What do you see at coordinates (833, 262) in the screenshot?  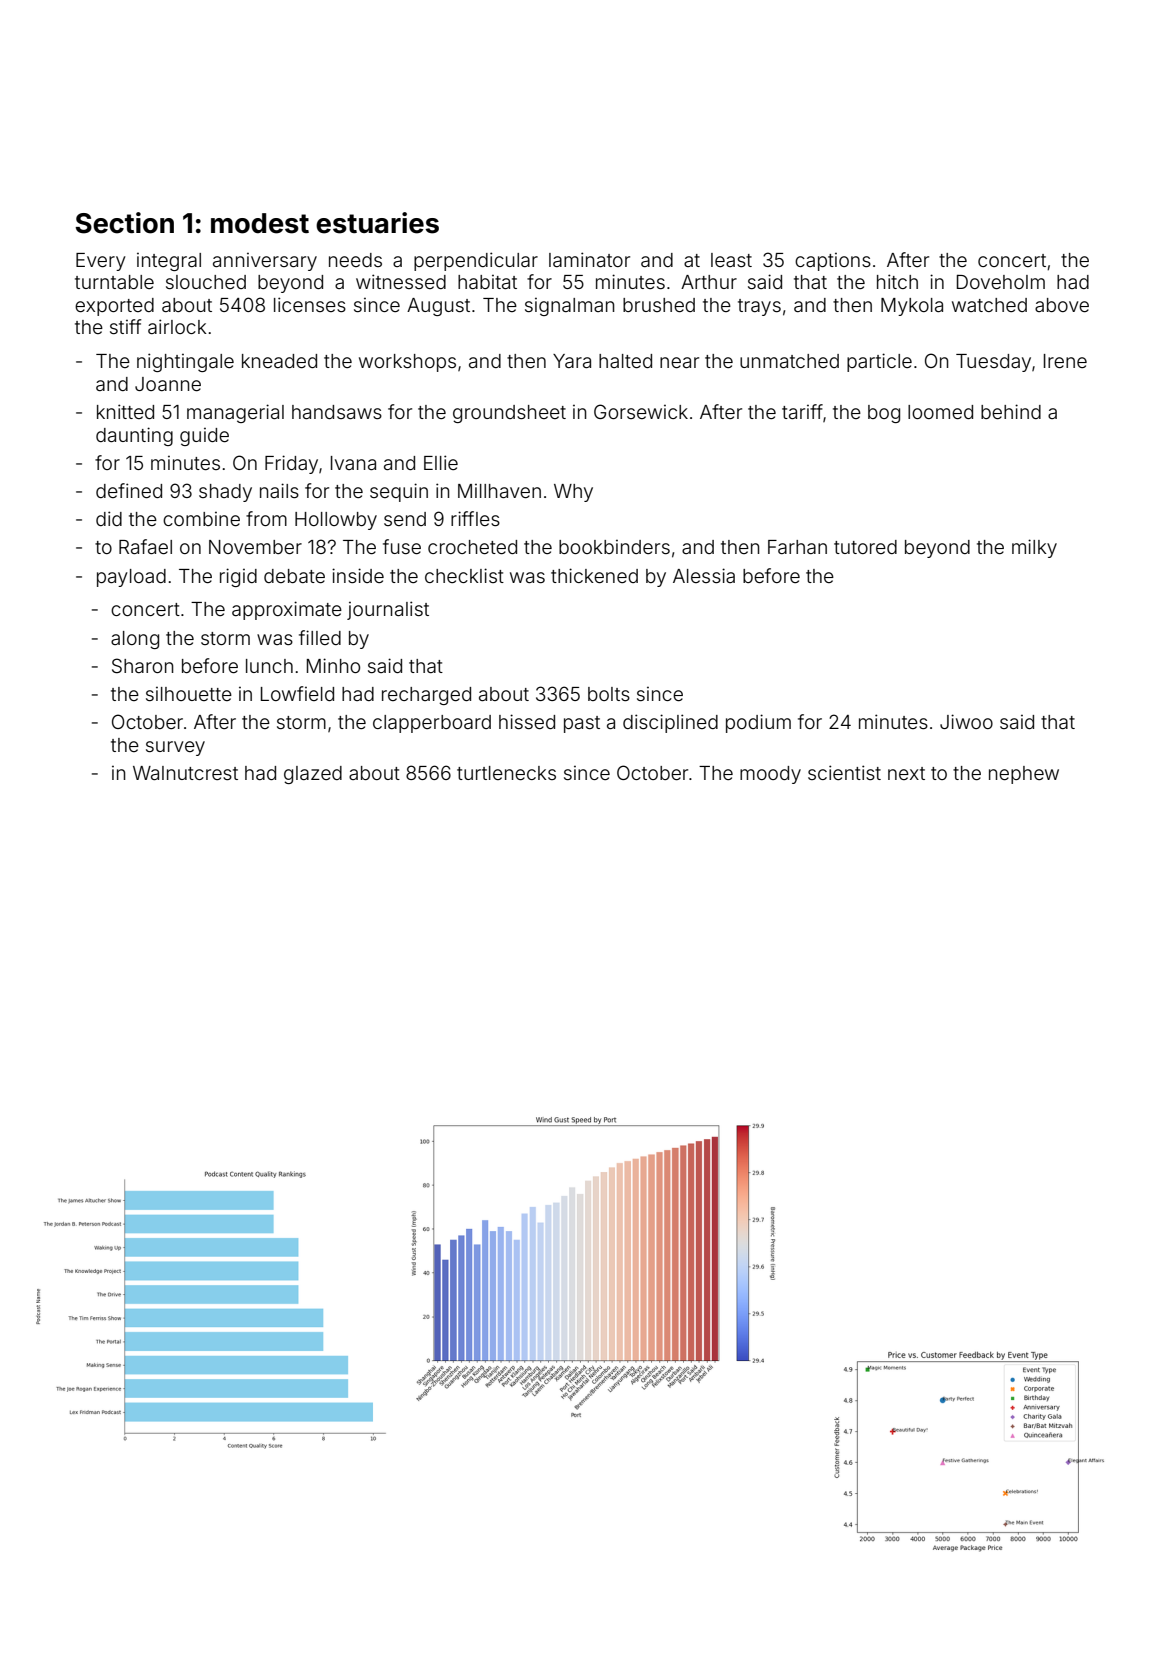 I see `captions` at bounding box center [833, 262].
